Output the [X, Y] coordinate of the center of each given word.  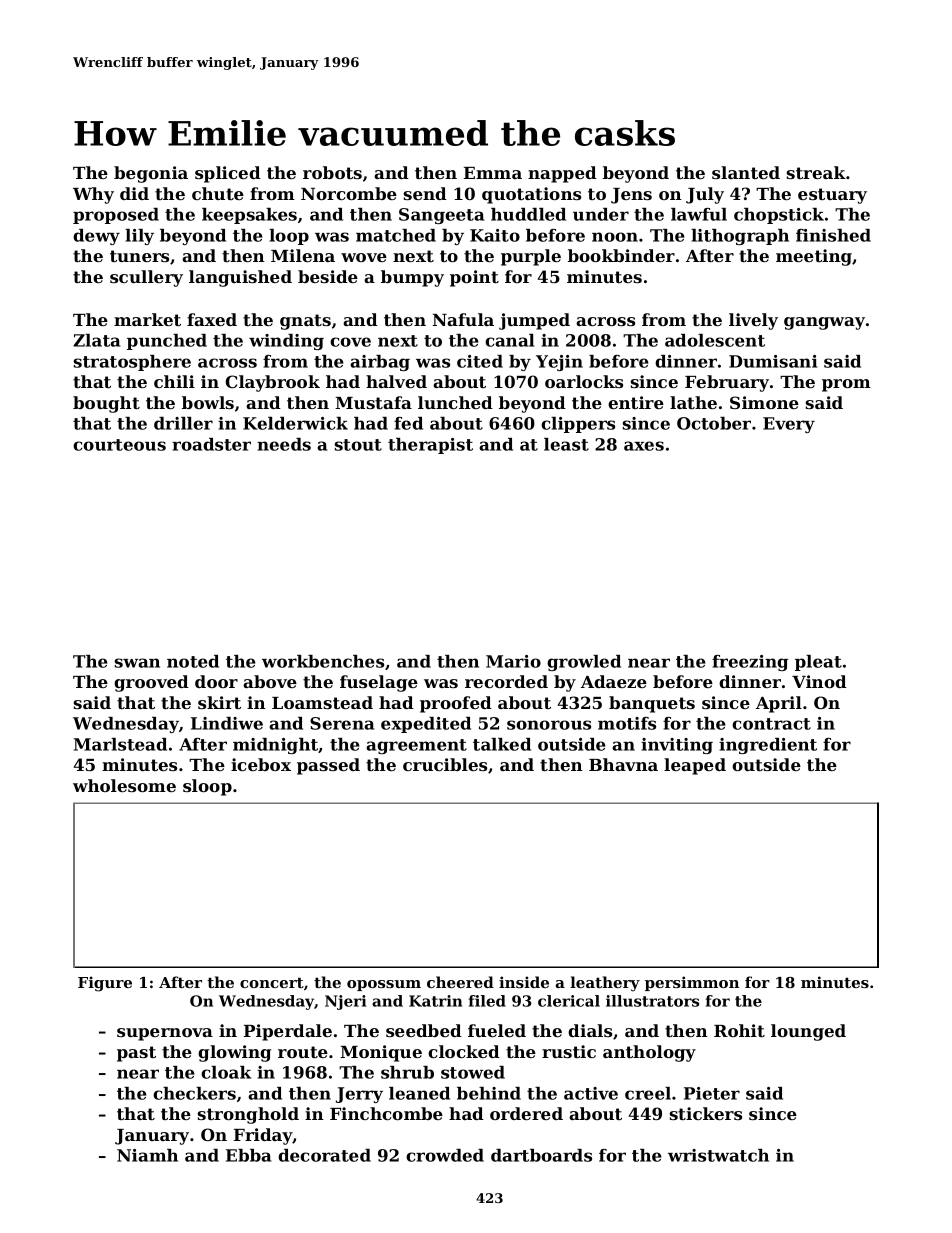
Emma [493, 173]
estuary [832, 196]
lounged [808, 1032]
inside [524, 982]
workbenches [323, 661]
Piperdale [288, 1032]
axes [644, 446]
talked [502, 744]
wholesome [124, 785]
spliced [228, 174]
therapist [430, 446]
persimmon [692, 983]
